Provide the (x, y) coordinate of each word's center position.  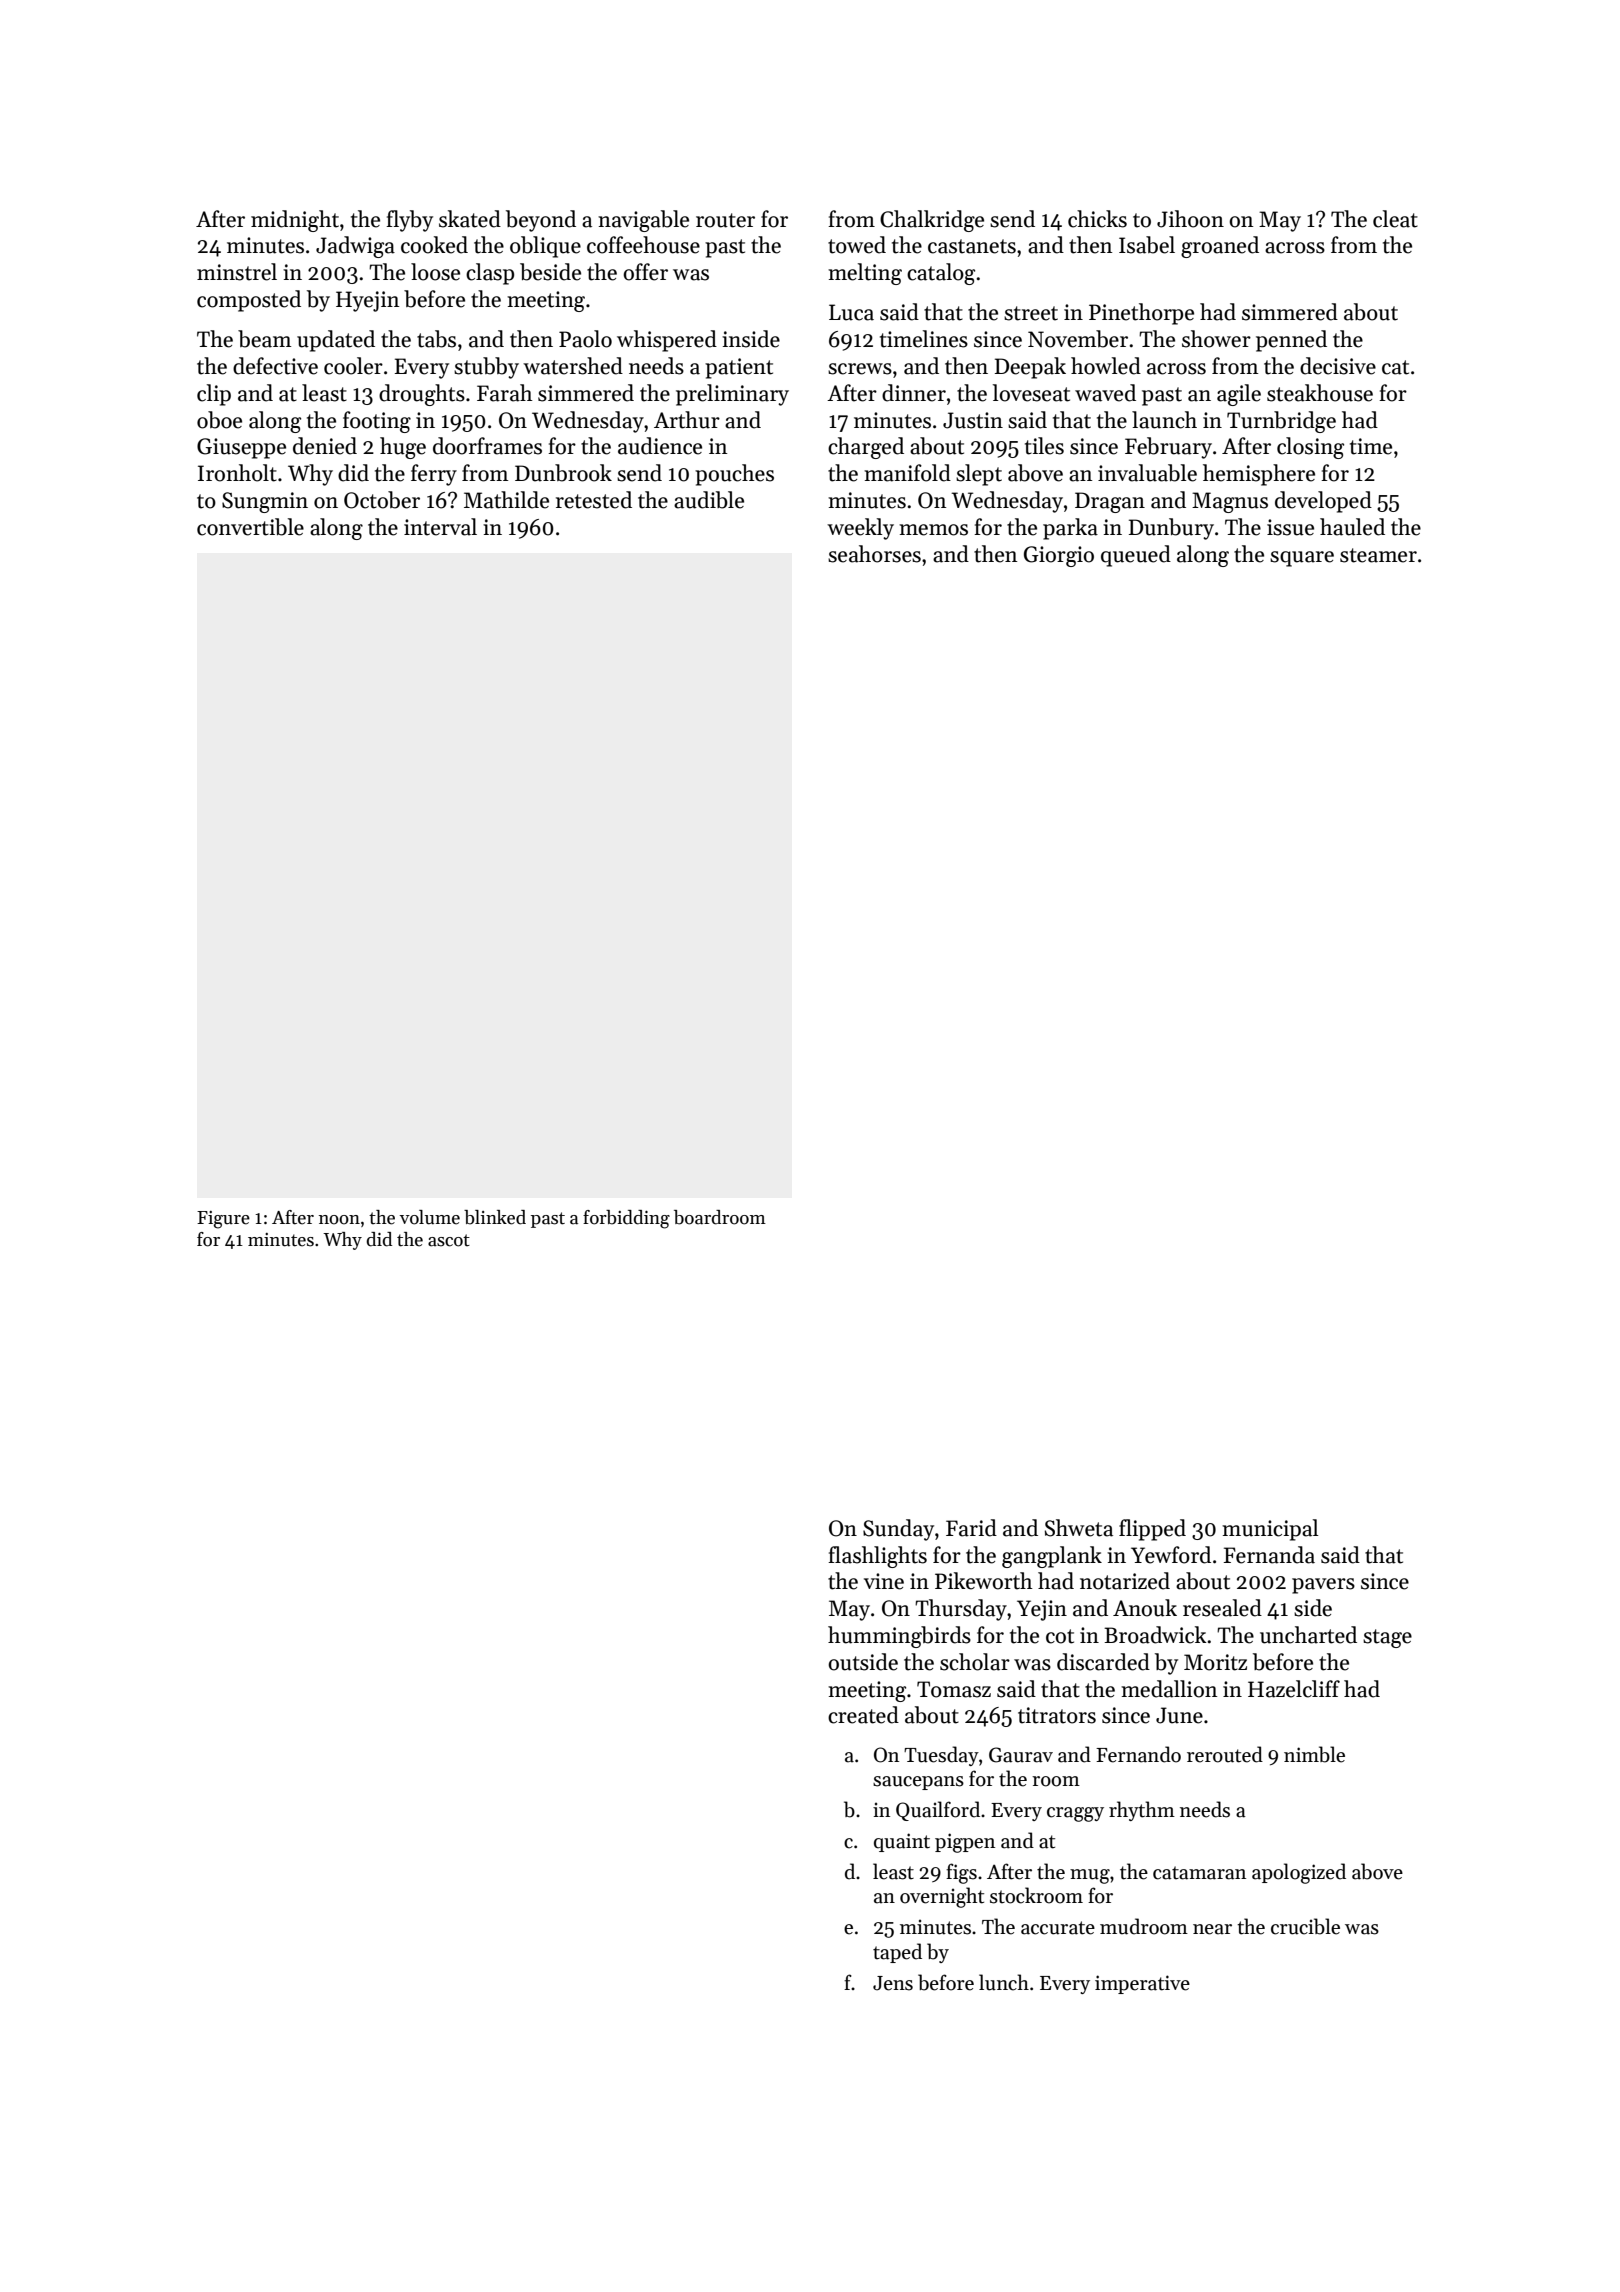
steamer (1378, 555)
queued (1136, 556)
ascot (449, 1240)
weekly (860, 529)
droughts (422, 395)
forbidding (626, 1219)
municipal (1270, 1530)
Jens (893, 1983)
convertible (250, 527)
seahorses (874, 554)
